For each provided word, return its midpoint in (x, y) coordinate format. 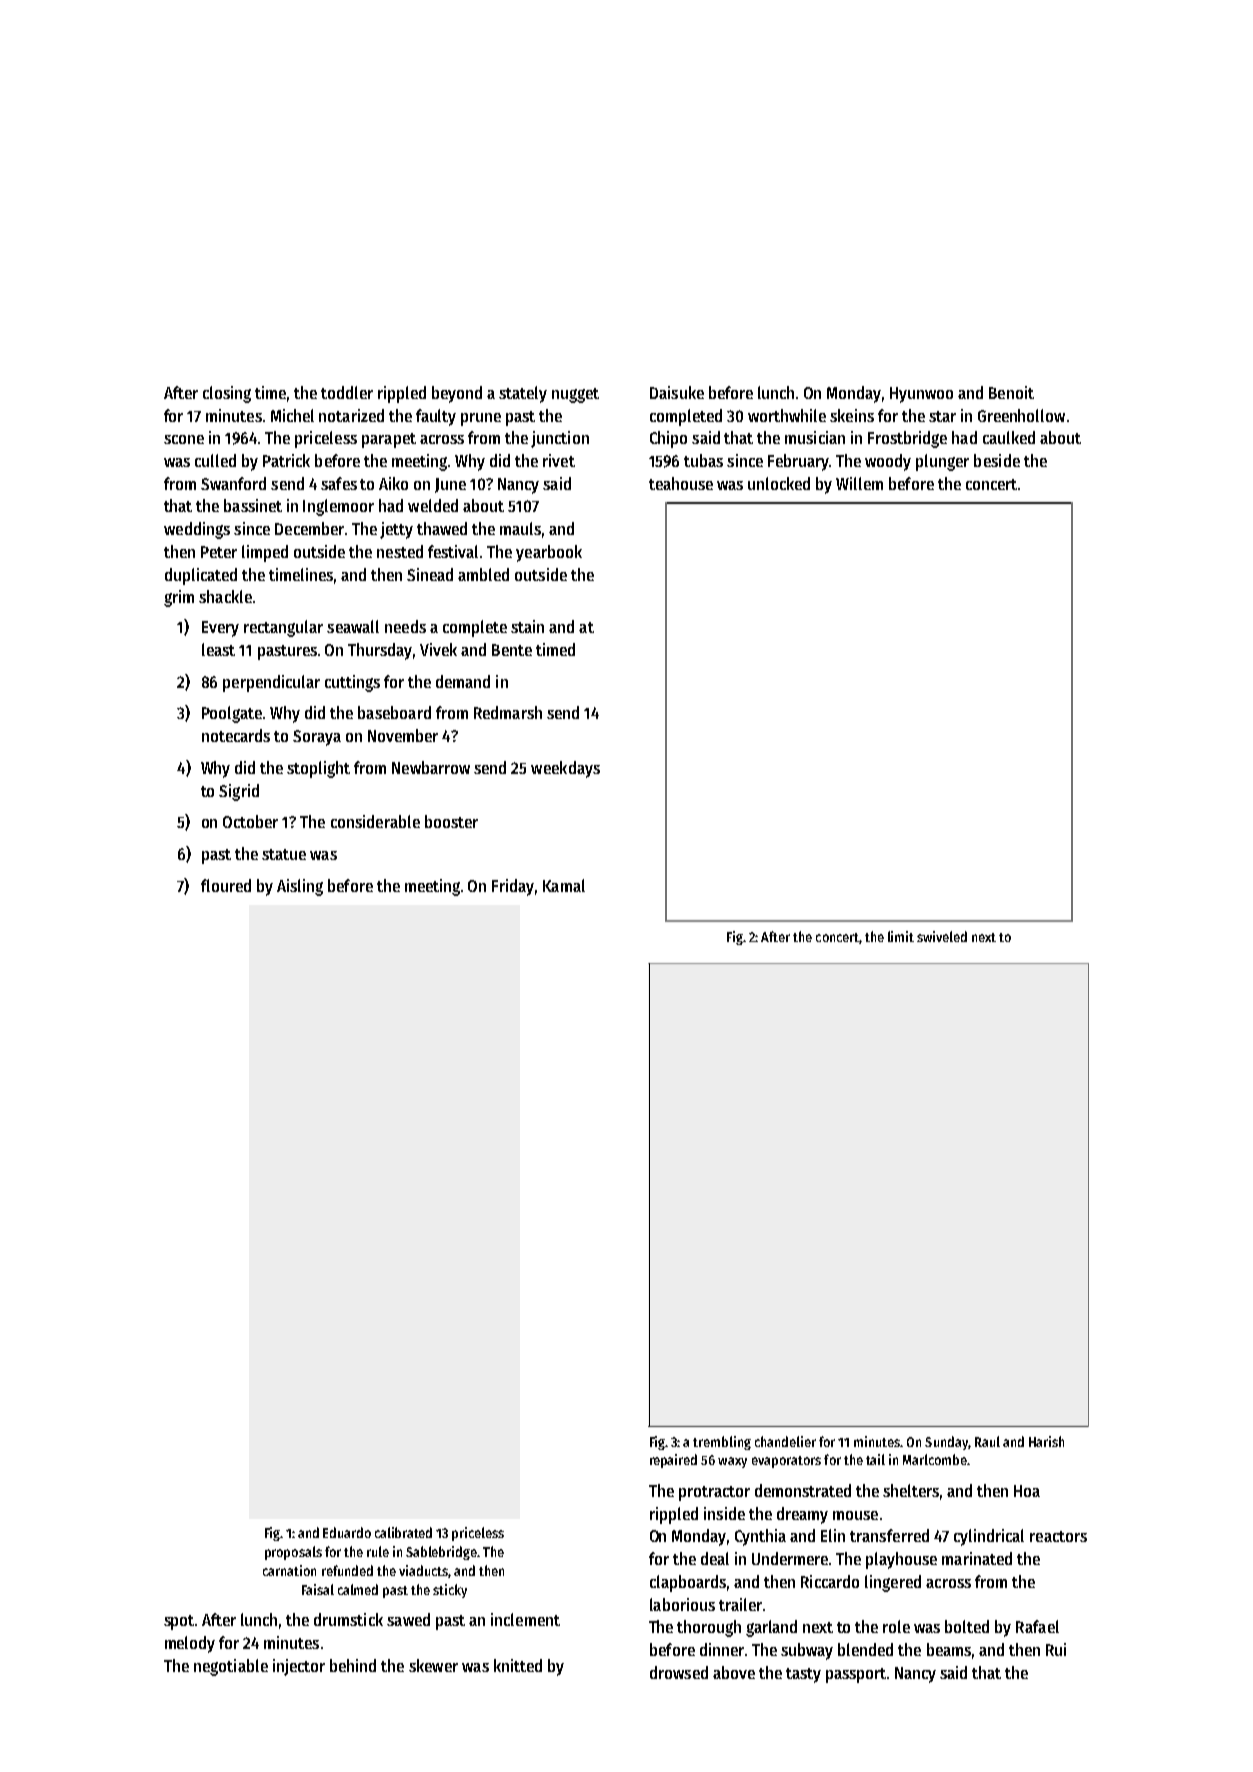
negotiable (231, 1667)
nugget (575, 395)
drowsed (679, 1672)
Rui (1056, 1649)
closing (227, 394)
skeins (852, 415)
